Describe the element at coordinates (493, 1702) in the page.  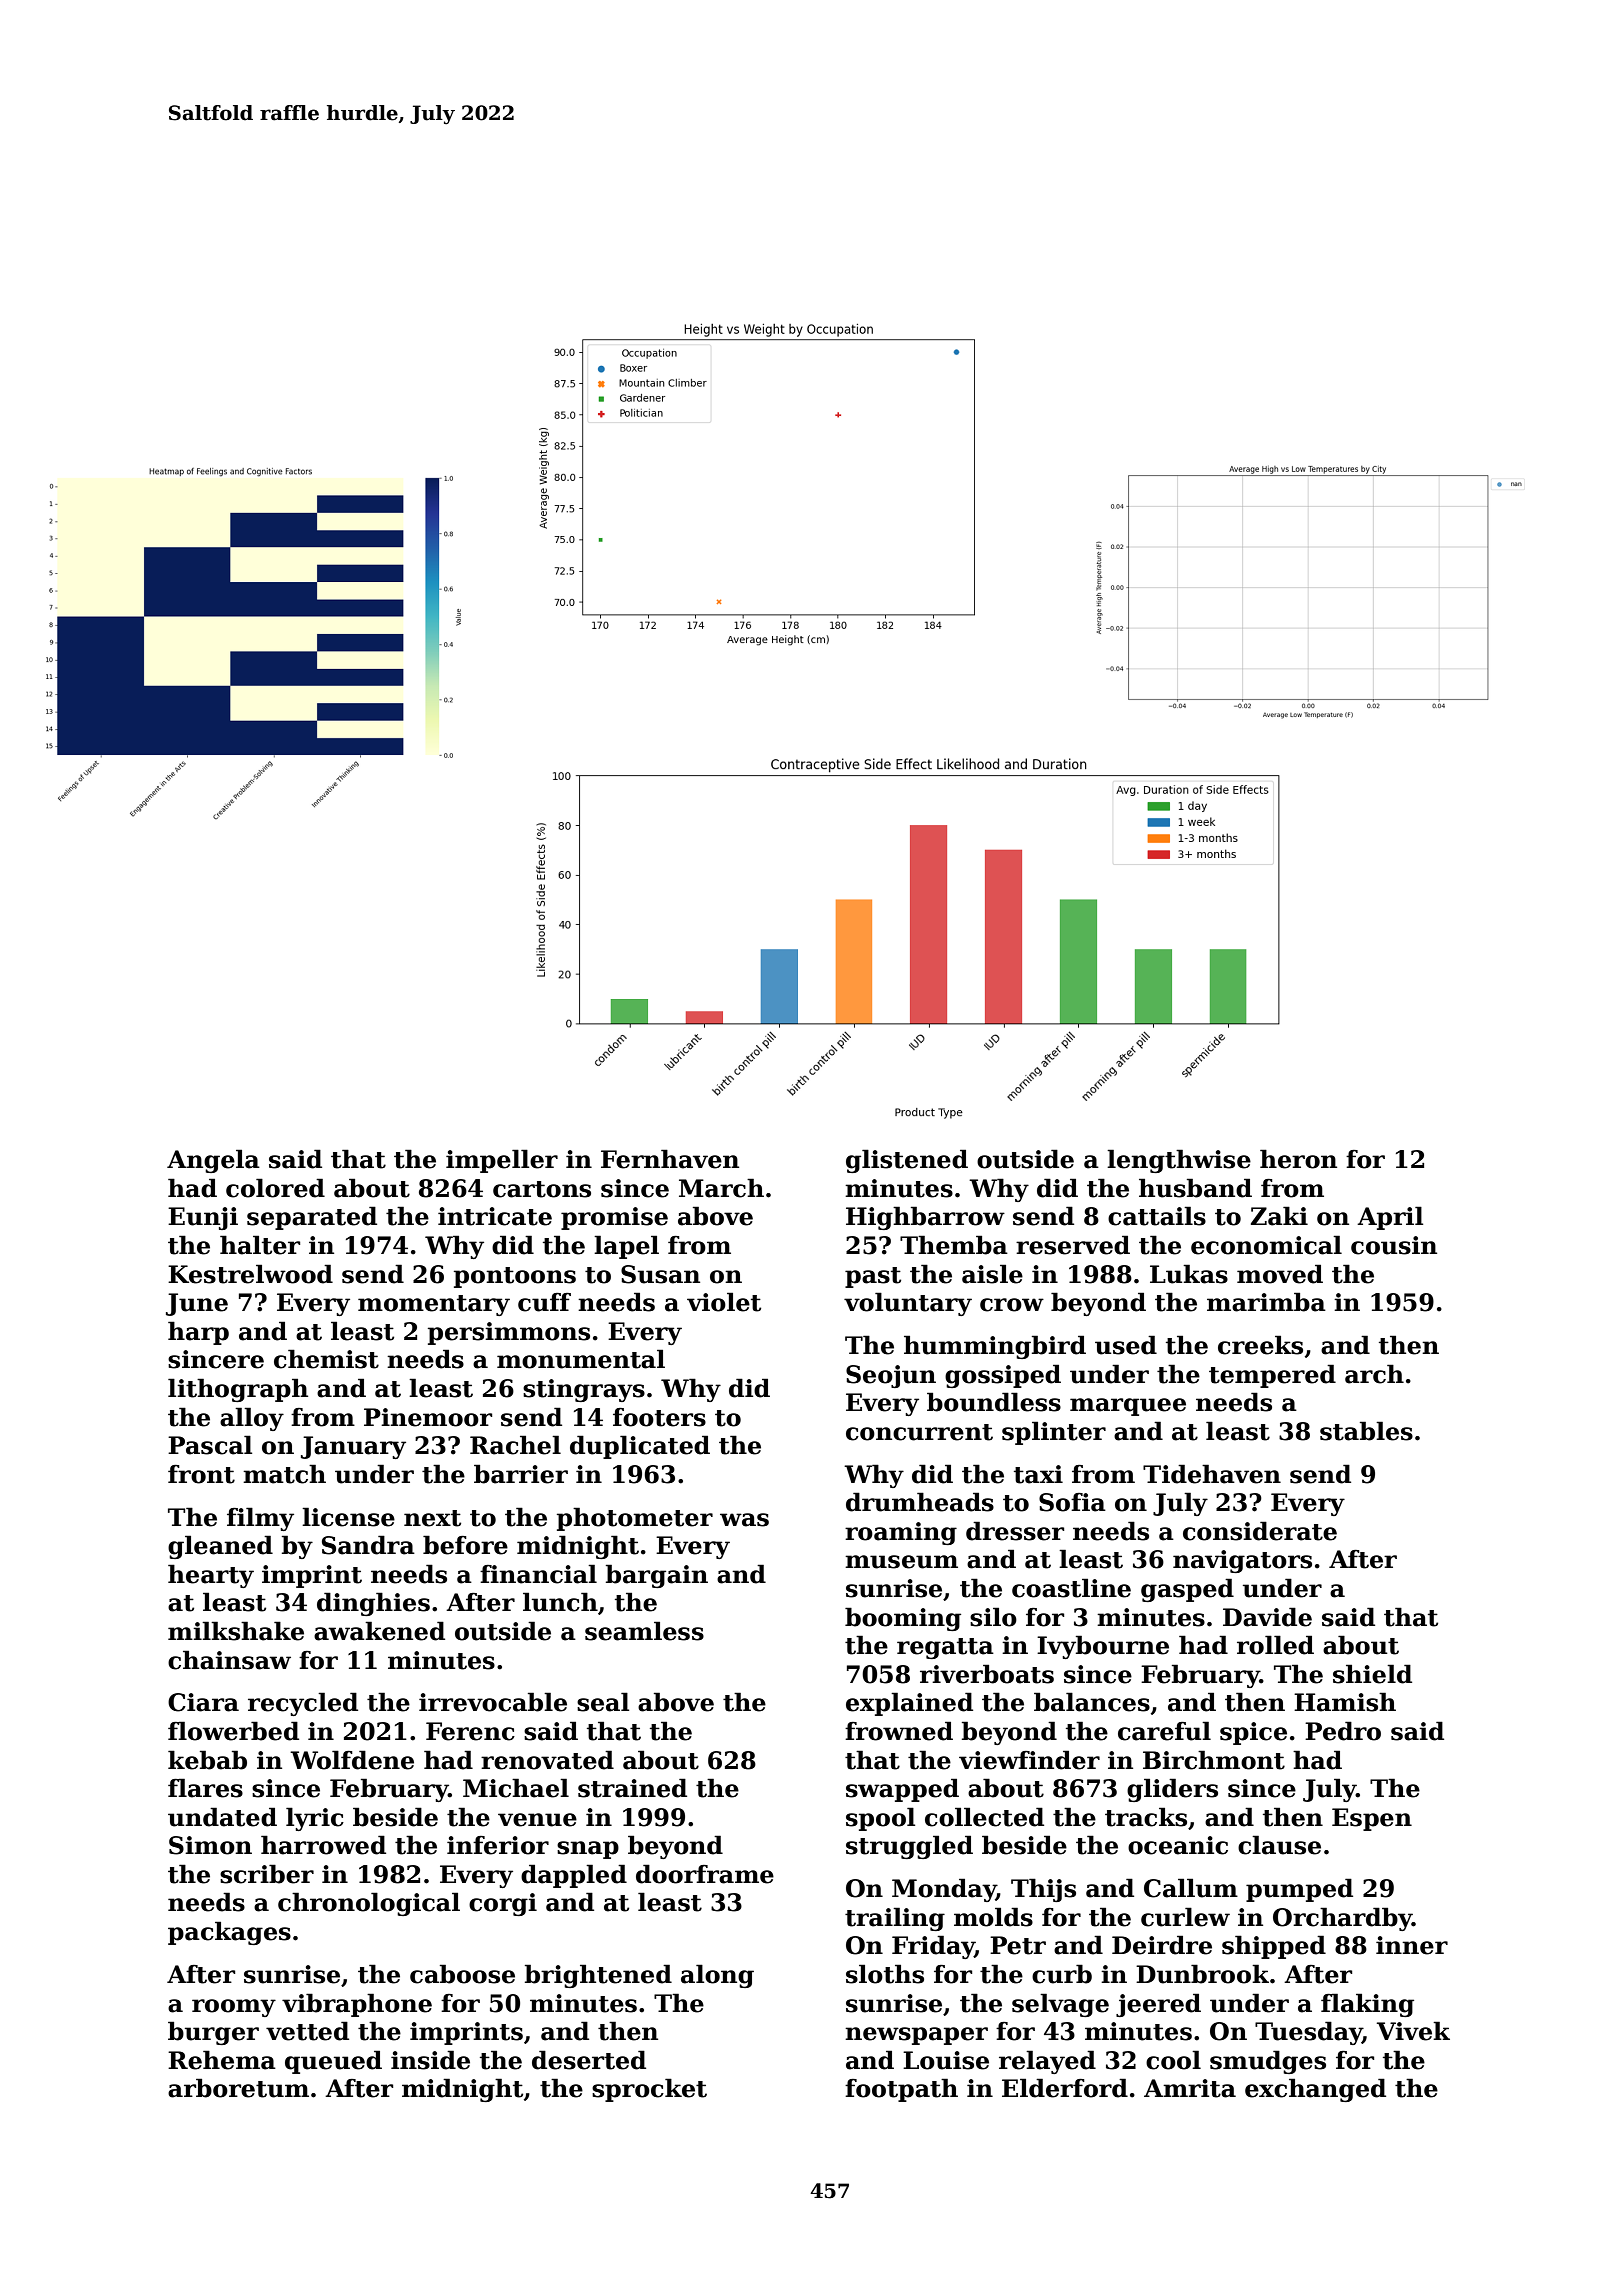
I see `irrevocable` at that location.
